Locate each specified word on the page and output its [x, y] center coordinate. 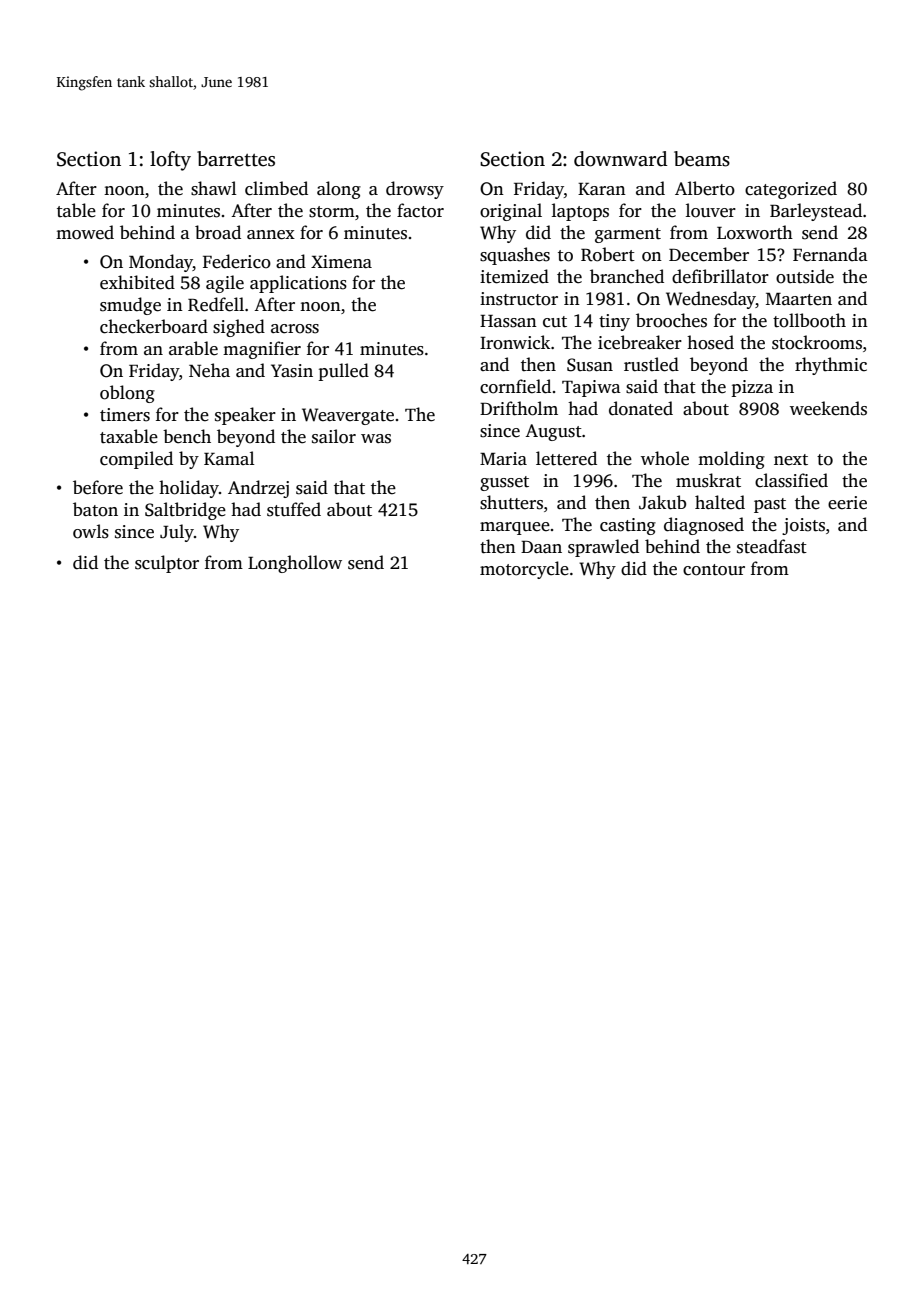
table [76, 210]
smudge [130, 306]
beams [702, 159]
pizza [752, 388]
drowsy [415, 190]
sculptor [167, 564]
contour [714, 570]
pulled [344, 372]
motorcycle [524, 570]
